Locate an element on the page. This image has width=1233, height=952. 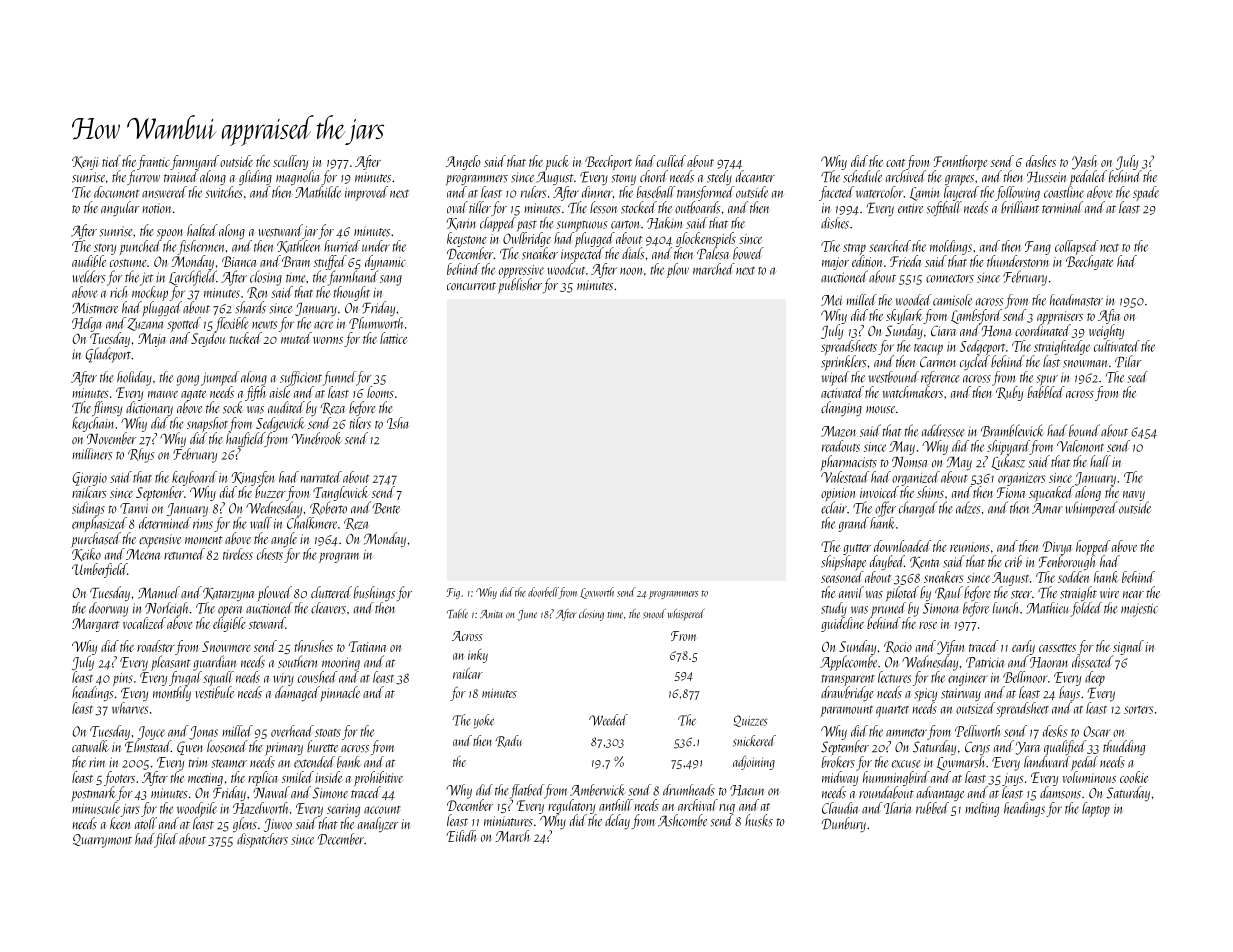
delay is located at coordinates (617, 821).
